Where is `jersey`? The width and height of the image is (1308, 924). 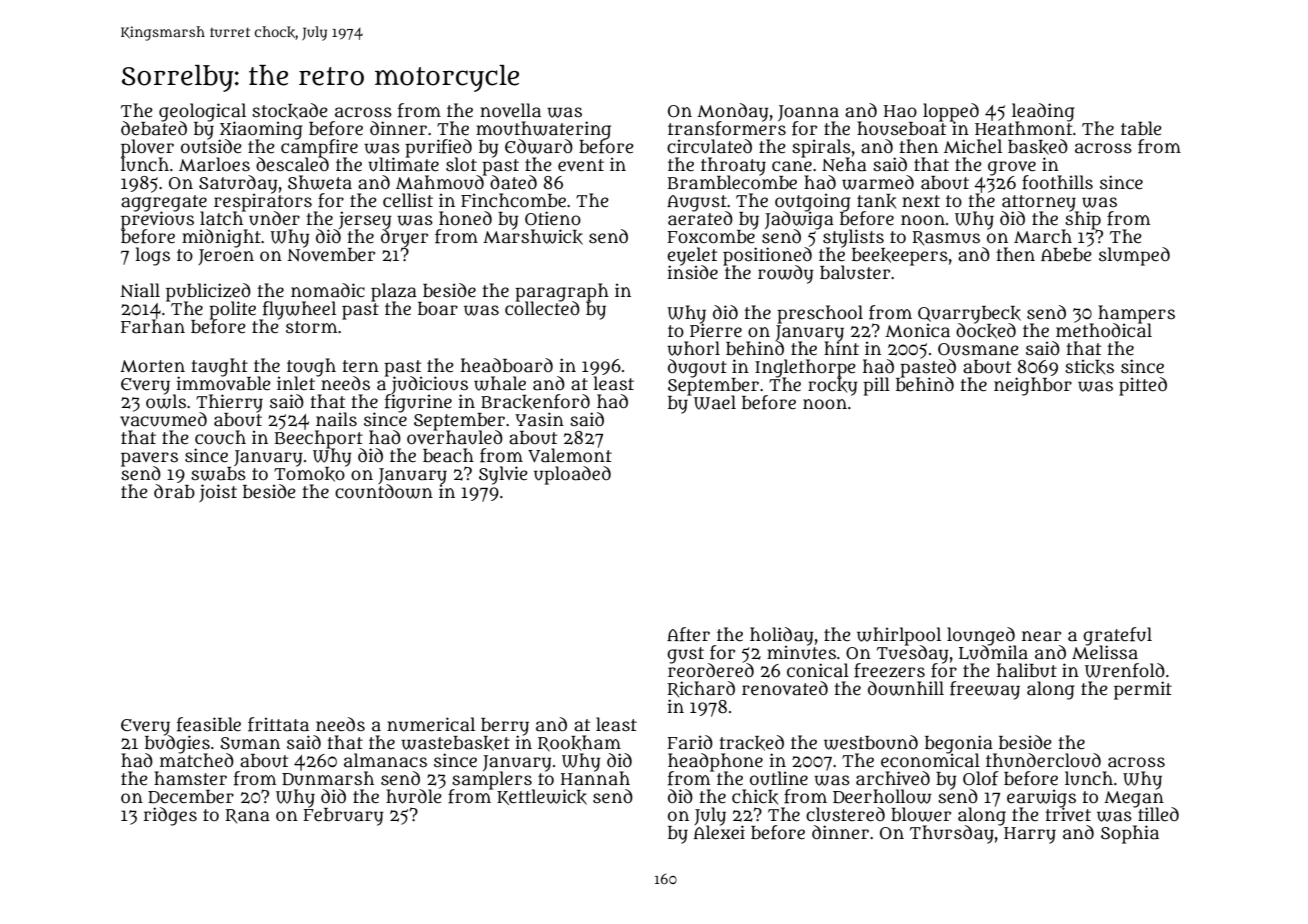 jersey is located at coordinates (365, 220).
